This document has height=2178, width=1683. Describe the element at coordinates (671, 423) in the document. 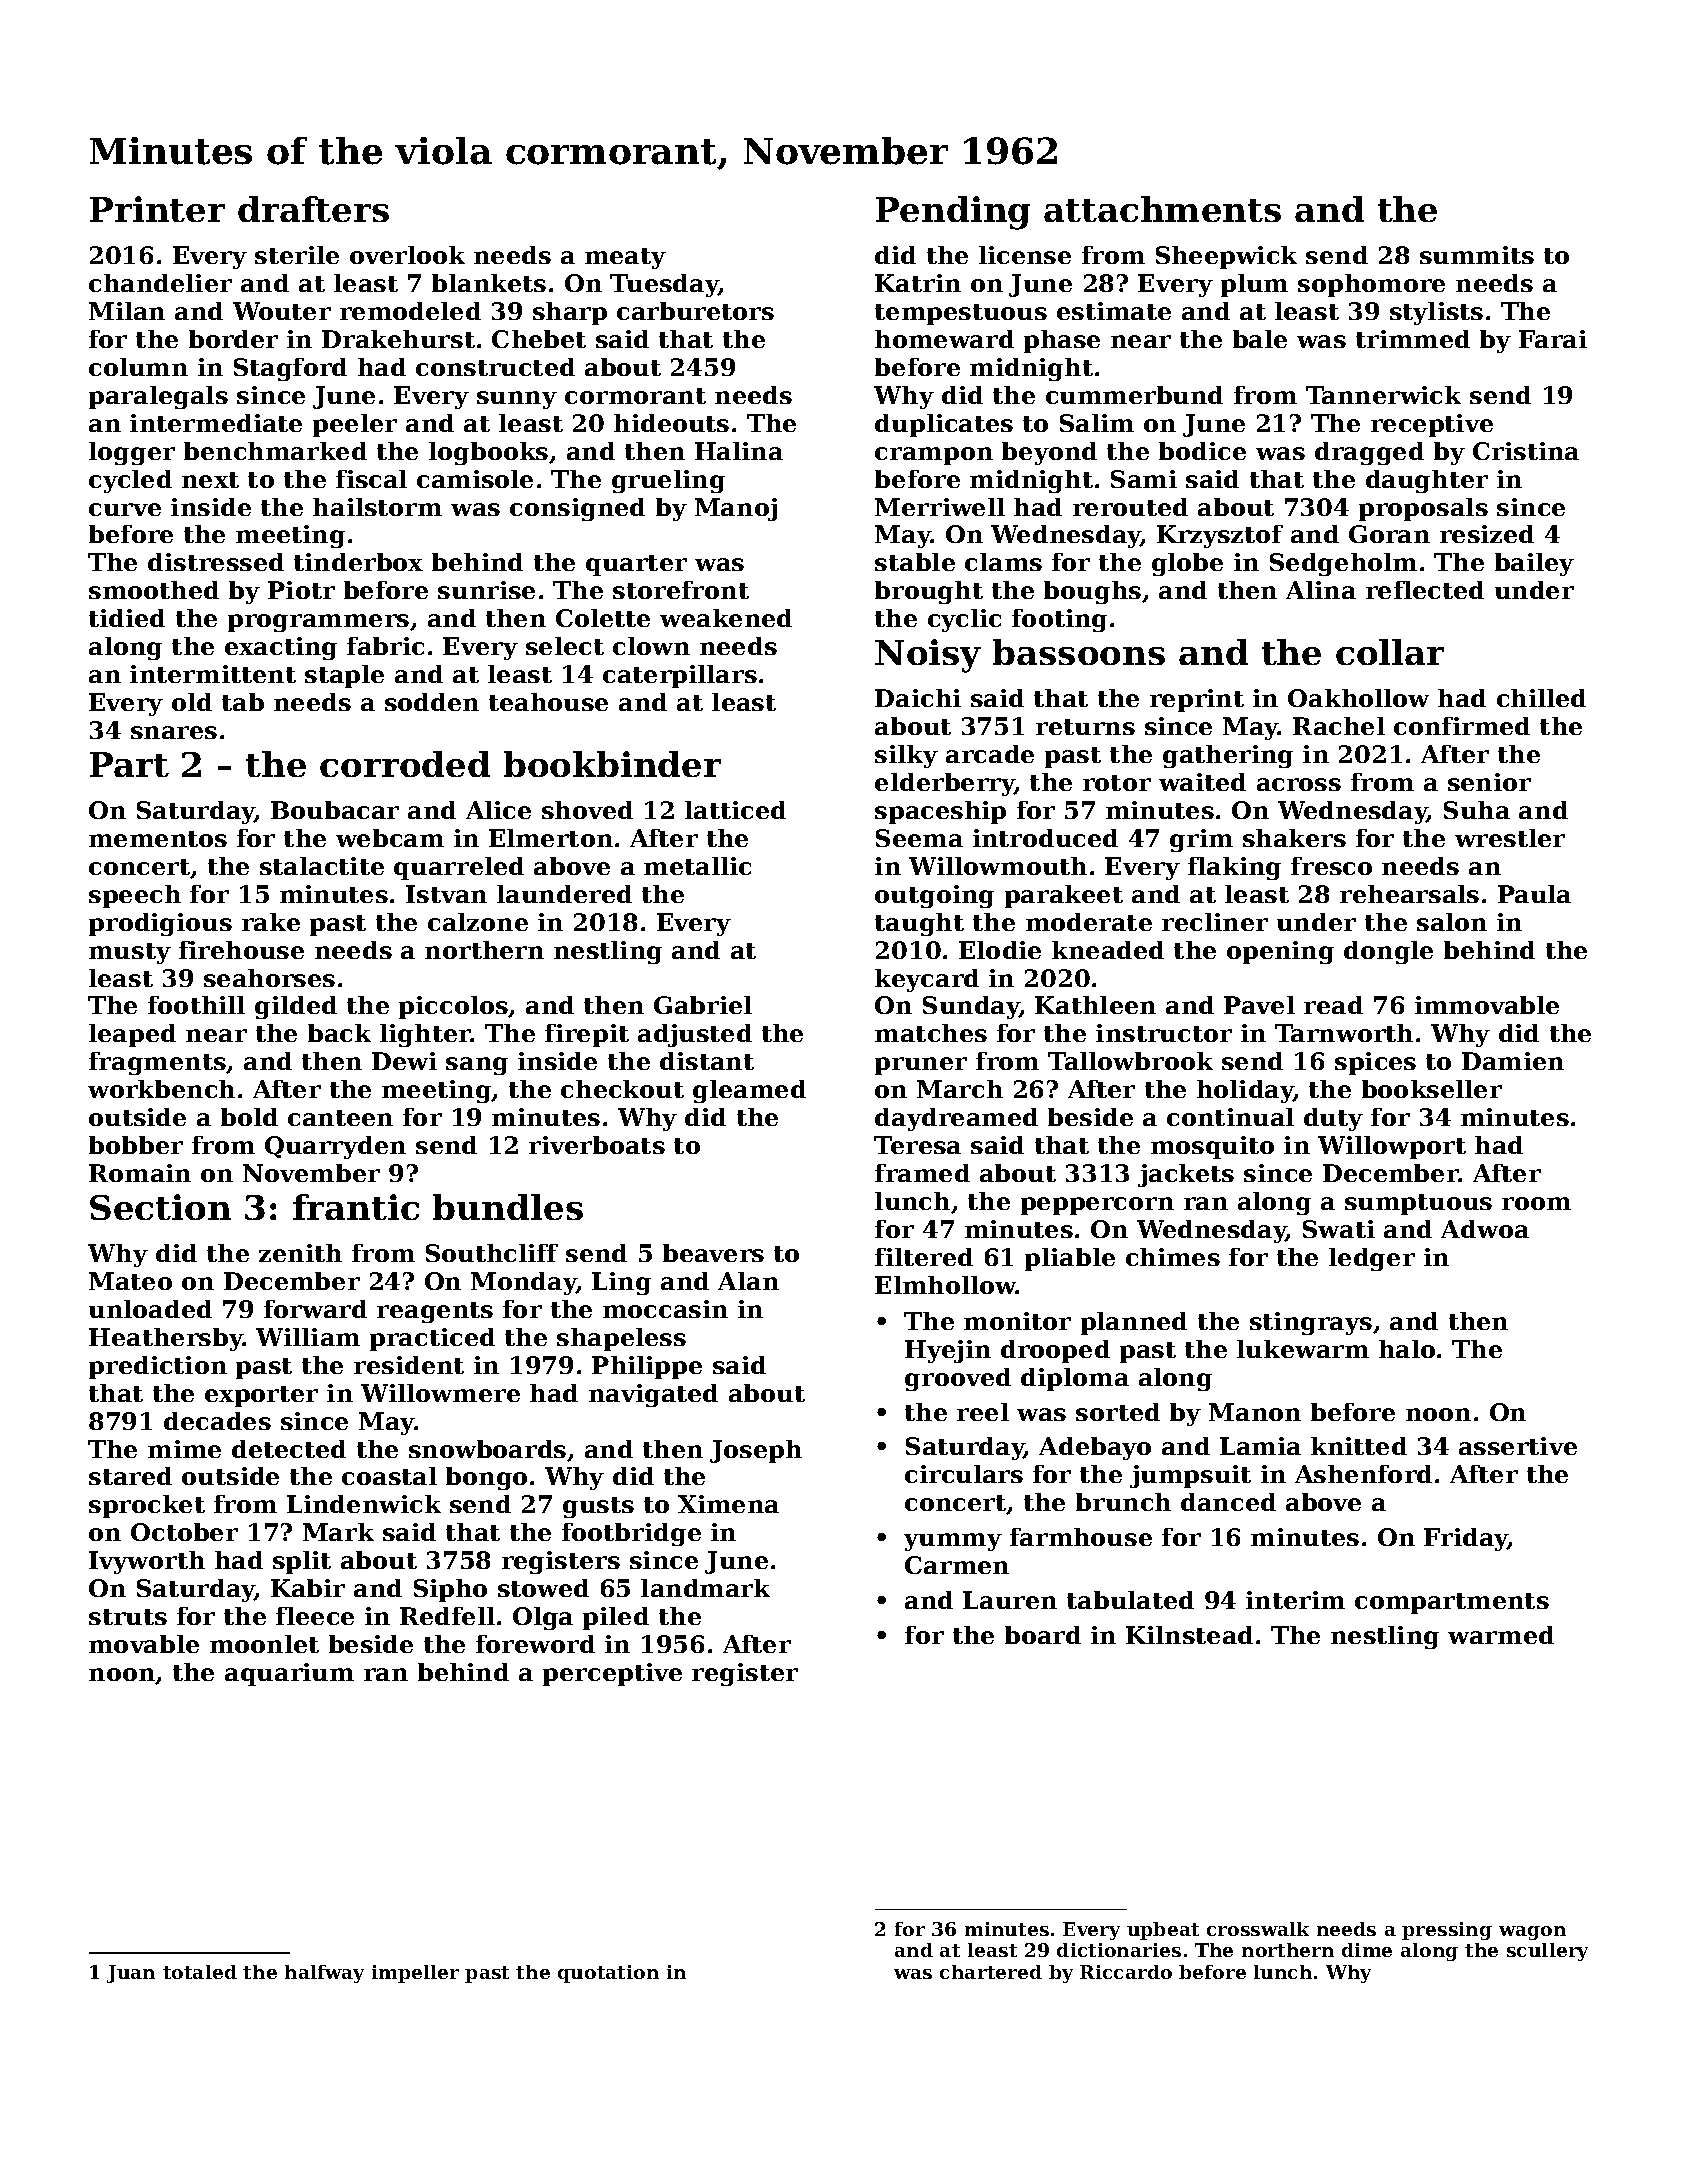

I see `hideouts` at that location.
